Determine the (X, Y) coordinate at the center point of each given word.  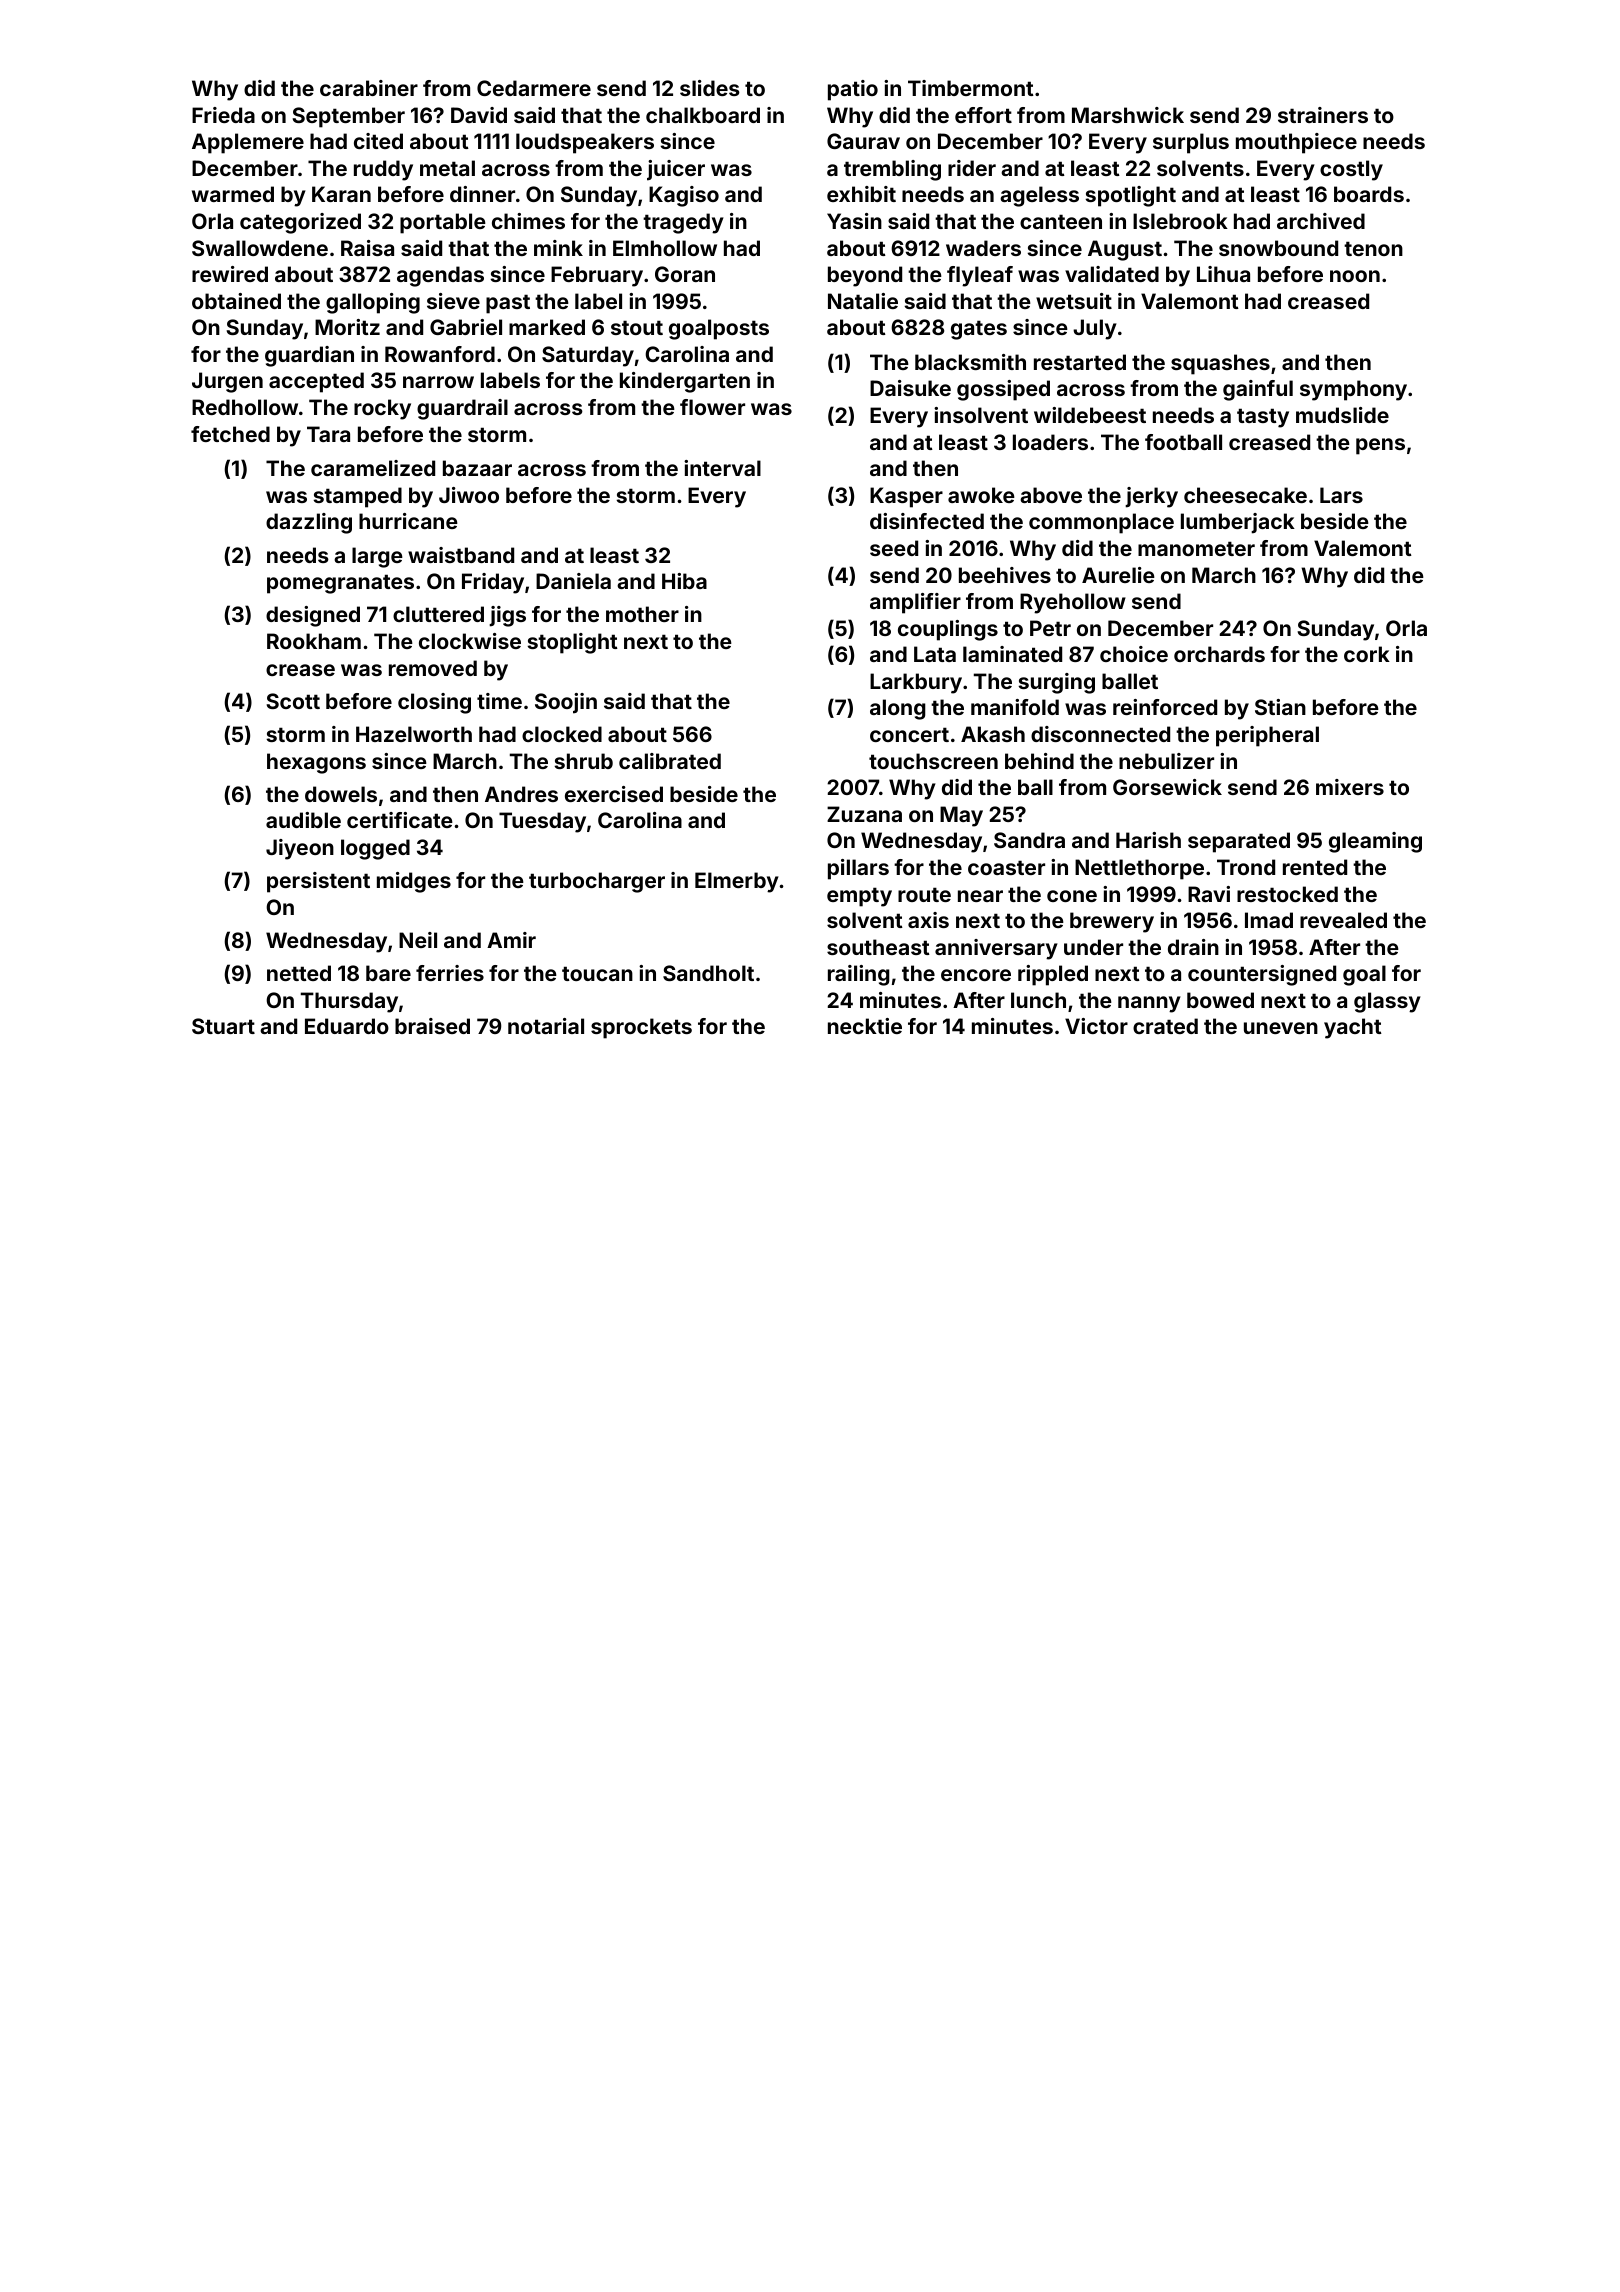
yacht (1353, 1028)
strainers (1323, 115)
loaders (1050, 442)
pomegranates (340, 584)
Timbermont (971, 88)
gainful (1258, 390)
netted (299, 973)
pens (1380, 446)
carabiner (369, 88)
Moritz (347, 327)
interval (722, 468)
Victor (1096, 1026)
